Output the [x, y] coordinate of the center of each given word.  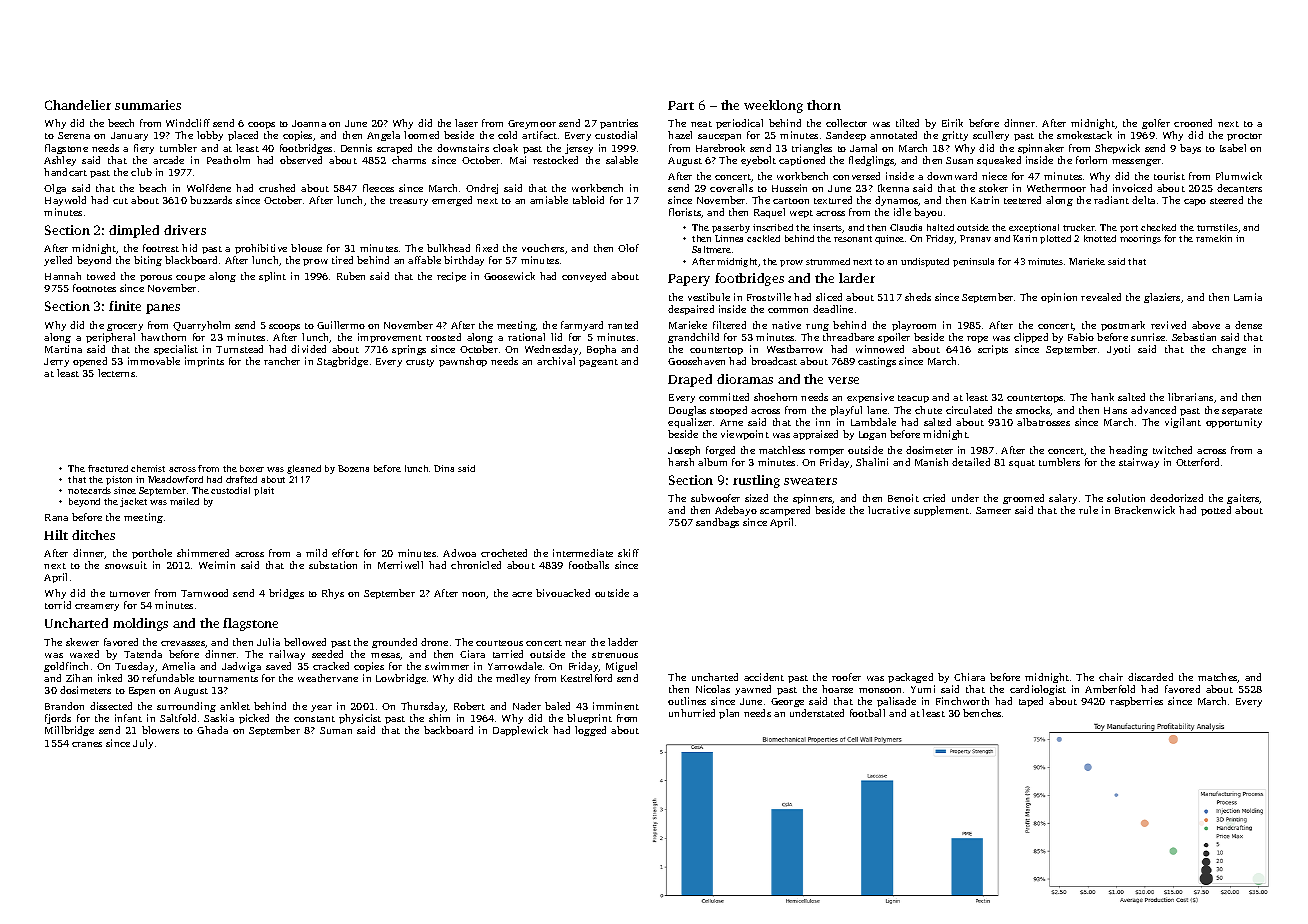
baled [557, 706]
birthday [464, 261]
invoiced [1132, 188]
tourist [1169, 176]
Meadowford [175, 479]
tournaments [228, 679]
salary [1063, 499]
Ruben [351, 276]
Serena [74, 135]
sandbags [717, 523]
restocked [555, 160]
